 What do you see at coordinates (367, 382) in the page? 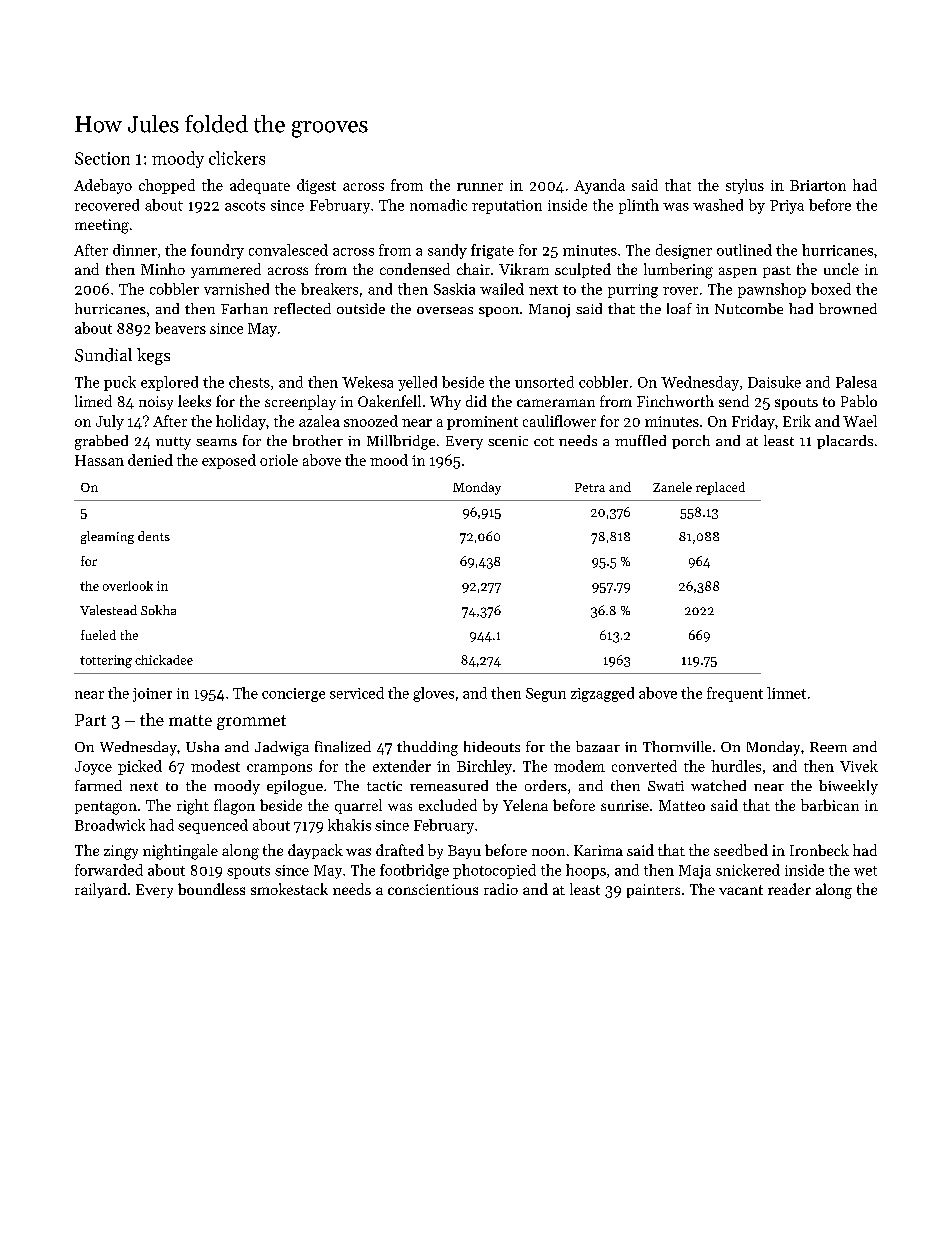
I see `Wekesa` at bounding box center [367, 382].
